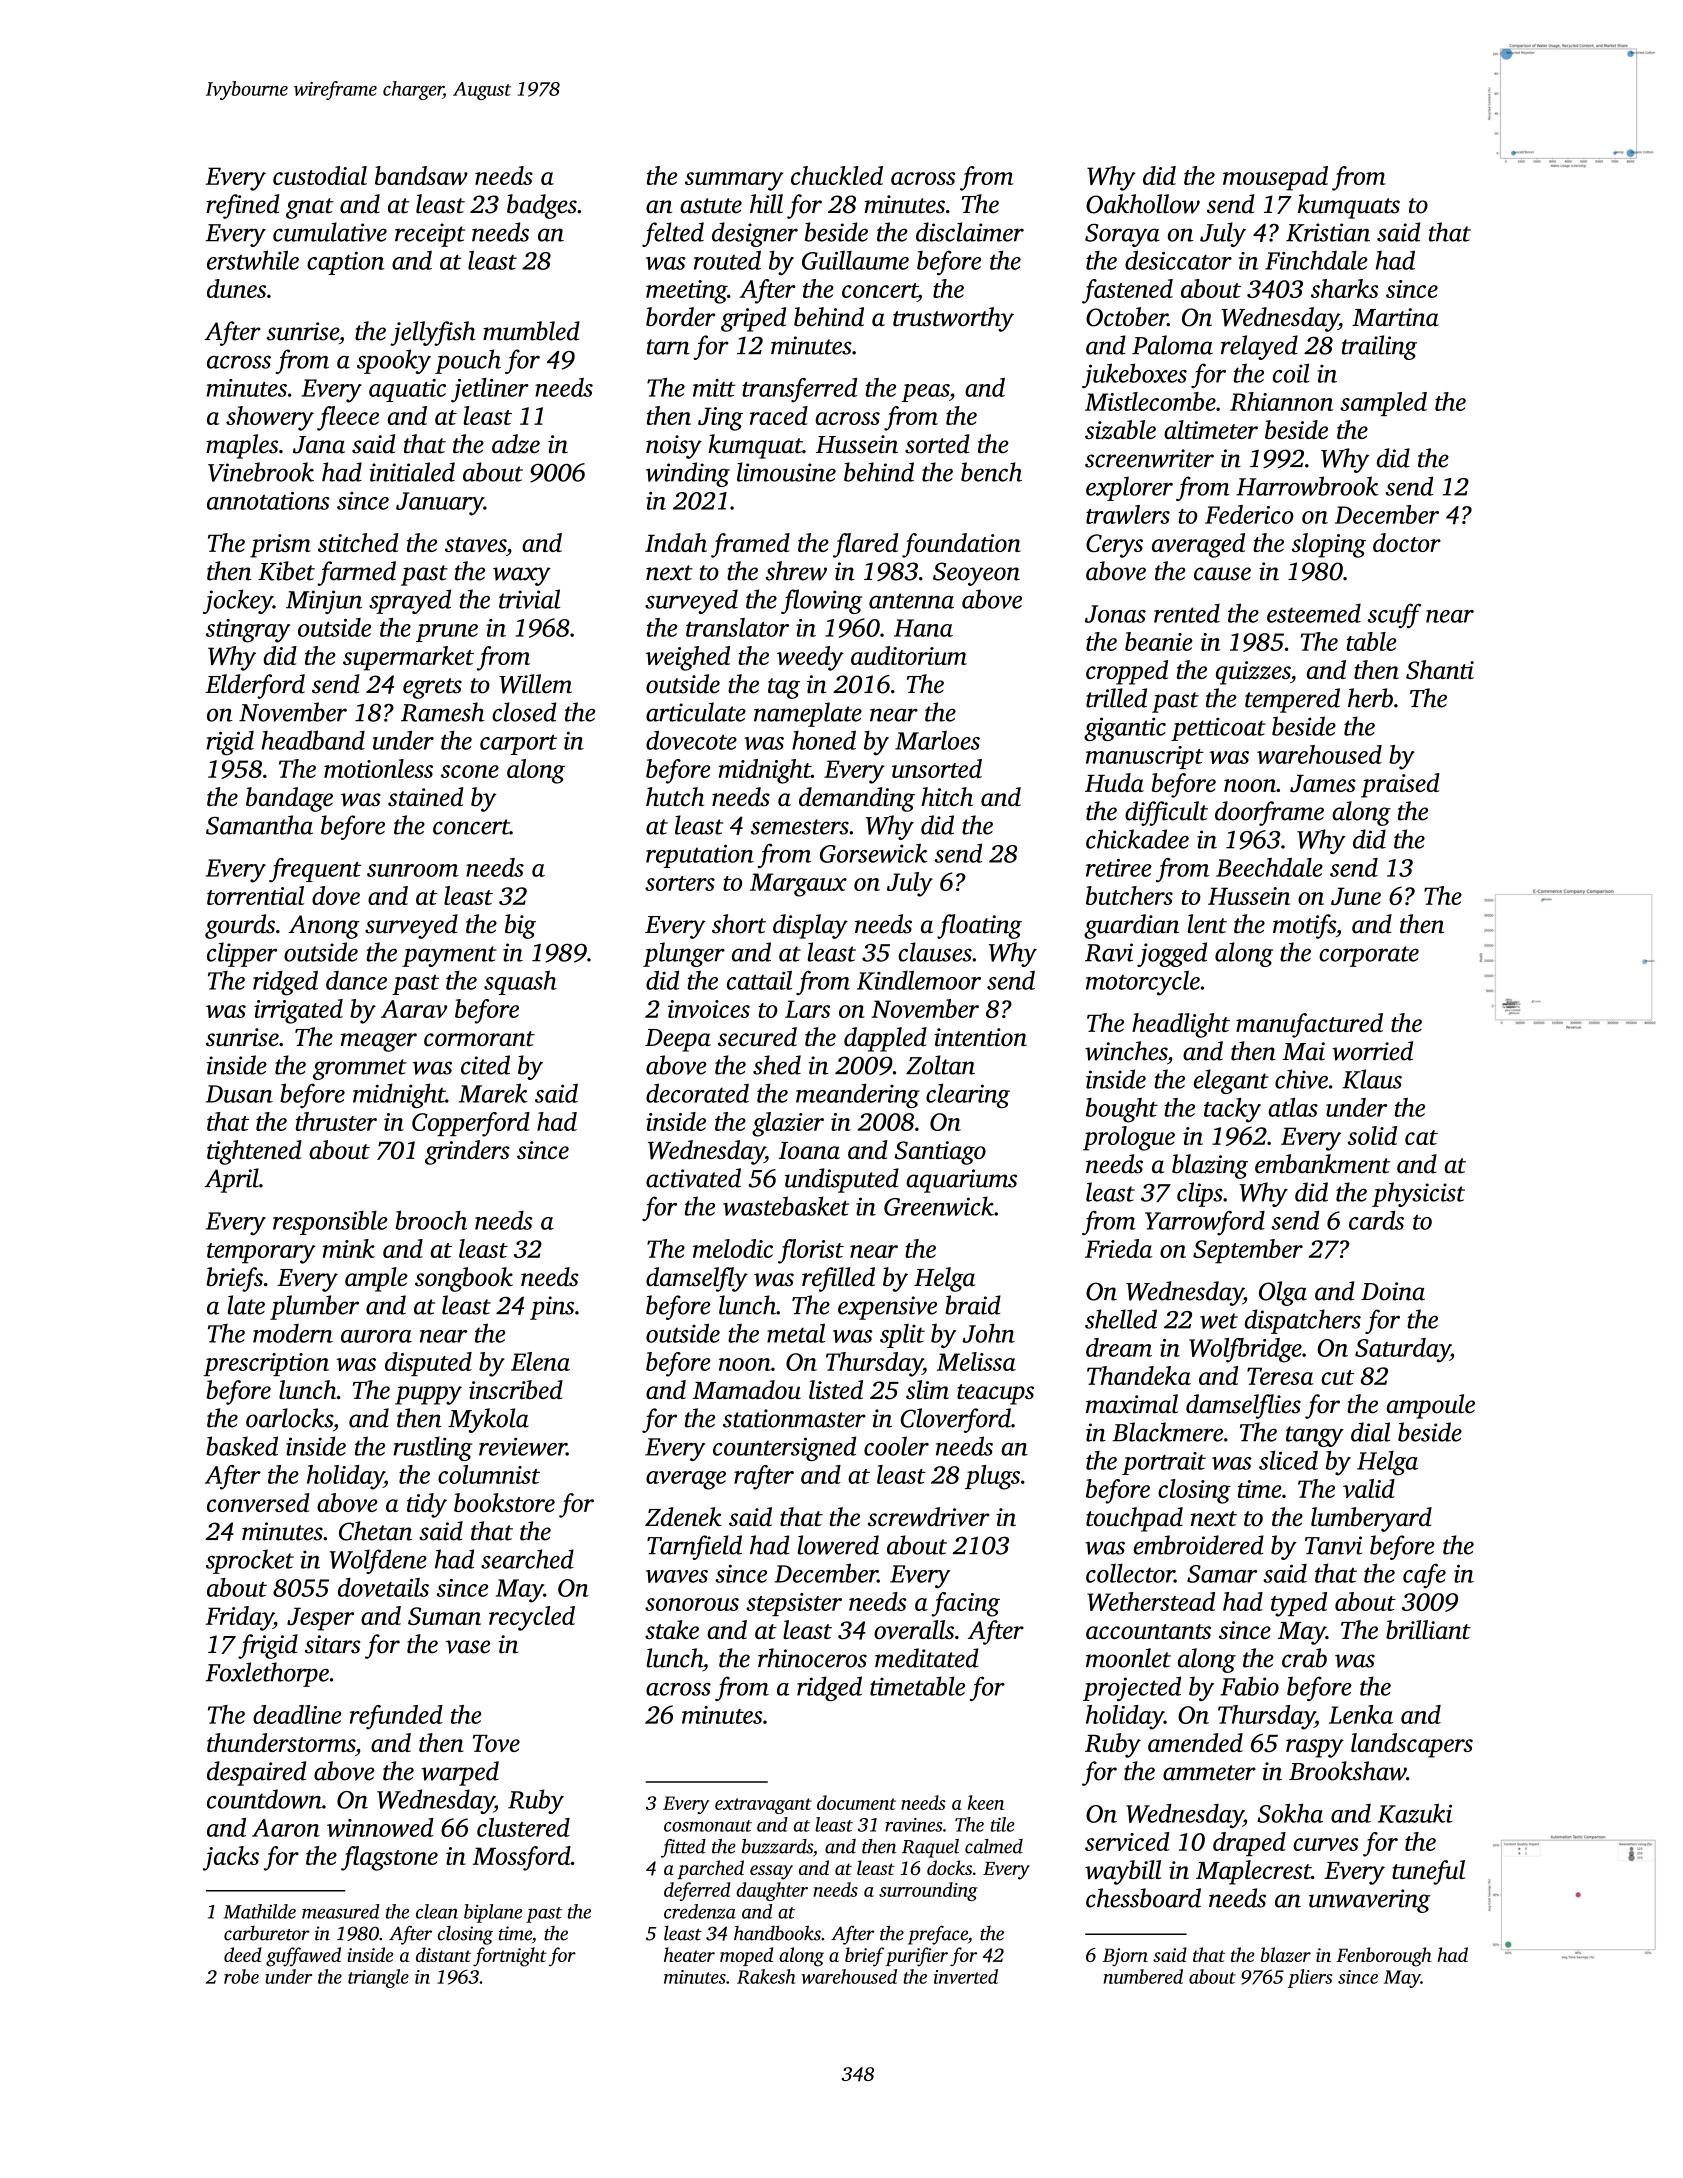  What do you see at coordinates (909, 655) in the image?
I see `auditorium` at bounding box center [909, 655].
